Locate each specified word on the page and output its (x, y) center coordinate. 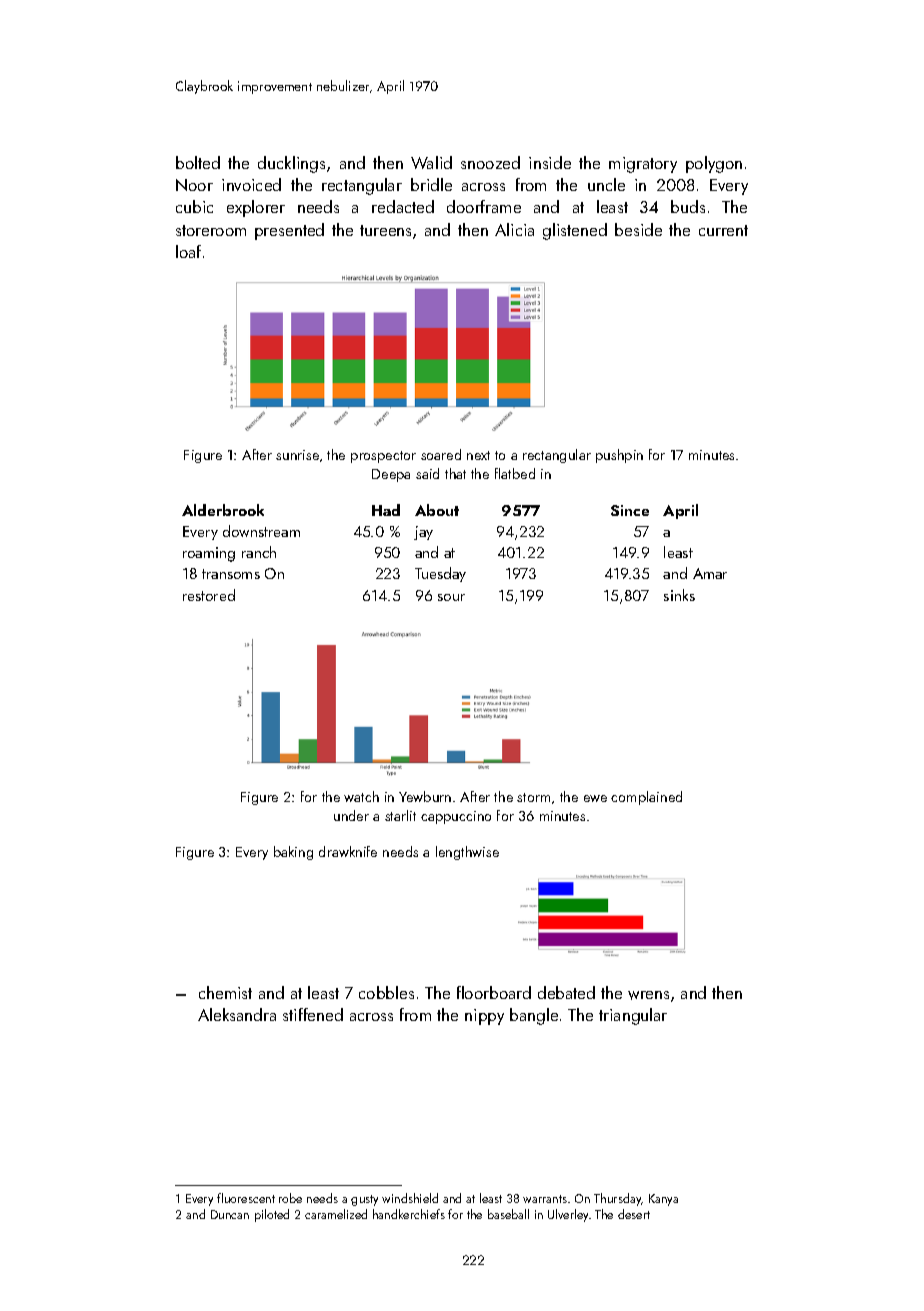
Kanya (663, 1200)
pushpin (619, 456)
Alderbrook (223, 510)
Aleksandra (237, 1014)
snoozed (490, 162)
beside (638, 229)
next (478, 455)
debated (566, 992)
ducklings (291, 164)
